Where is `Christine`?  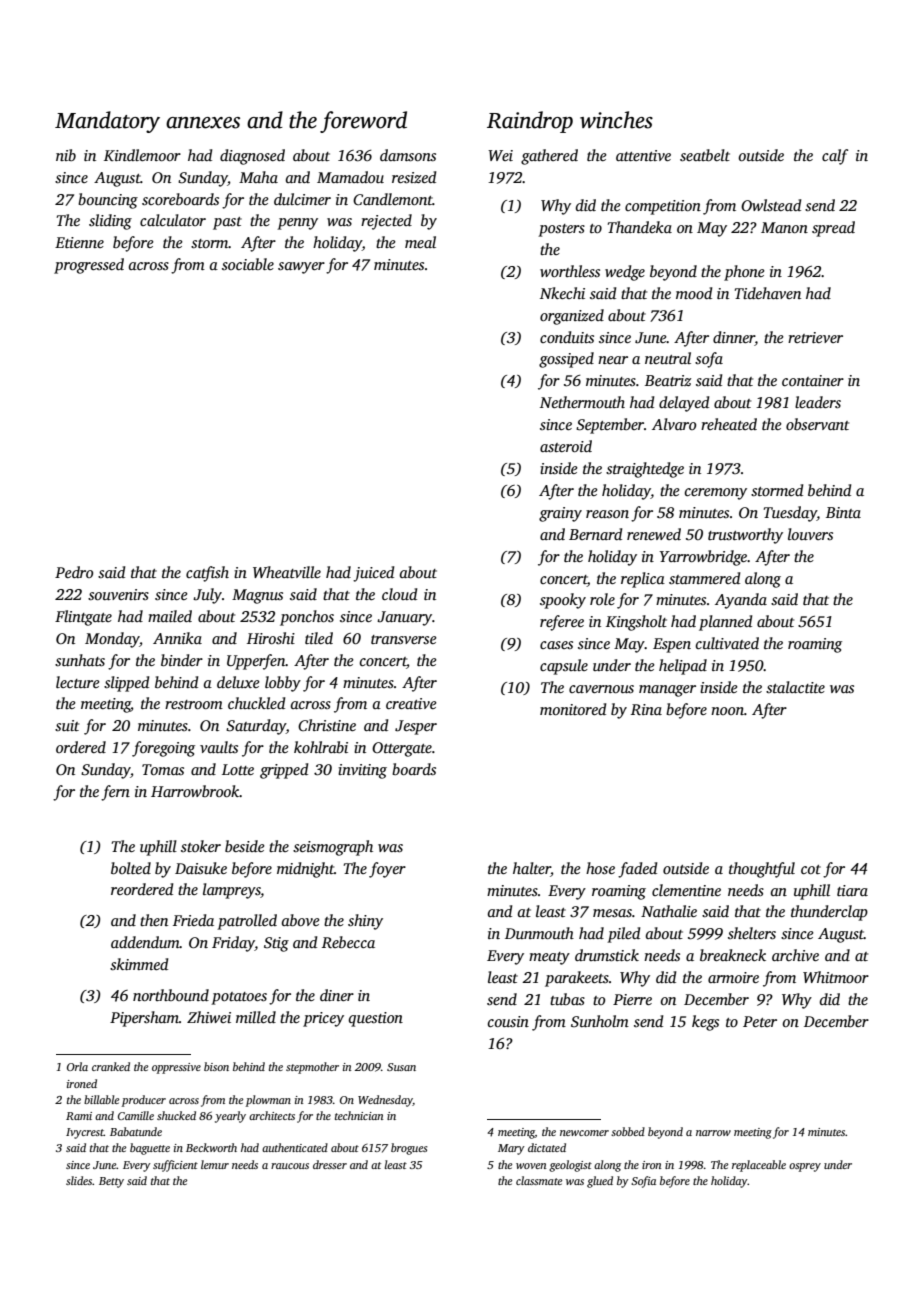 Christine is located at coordinates (327, 725).
